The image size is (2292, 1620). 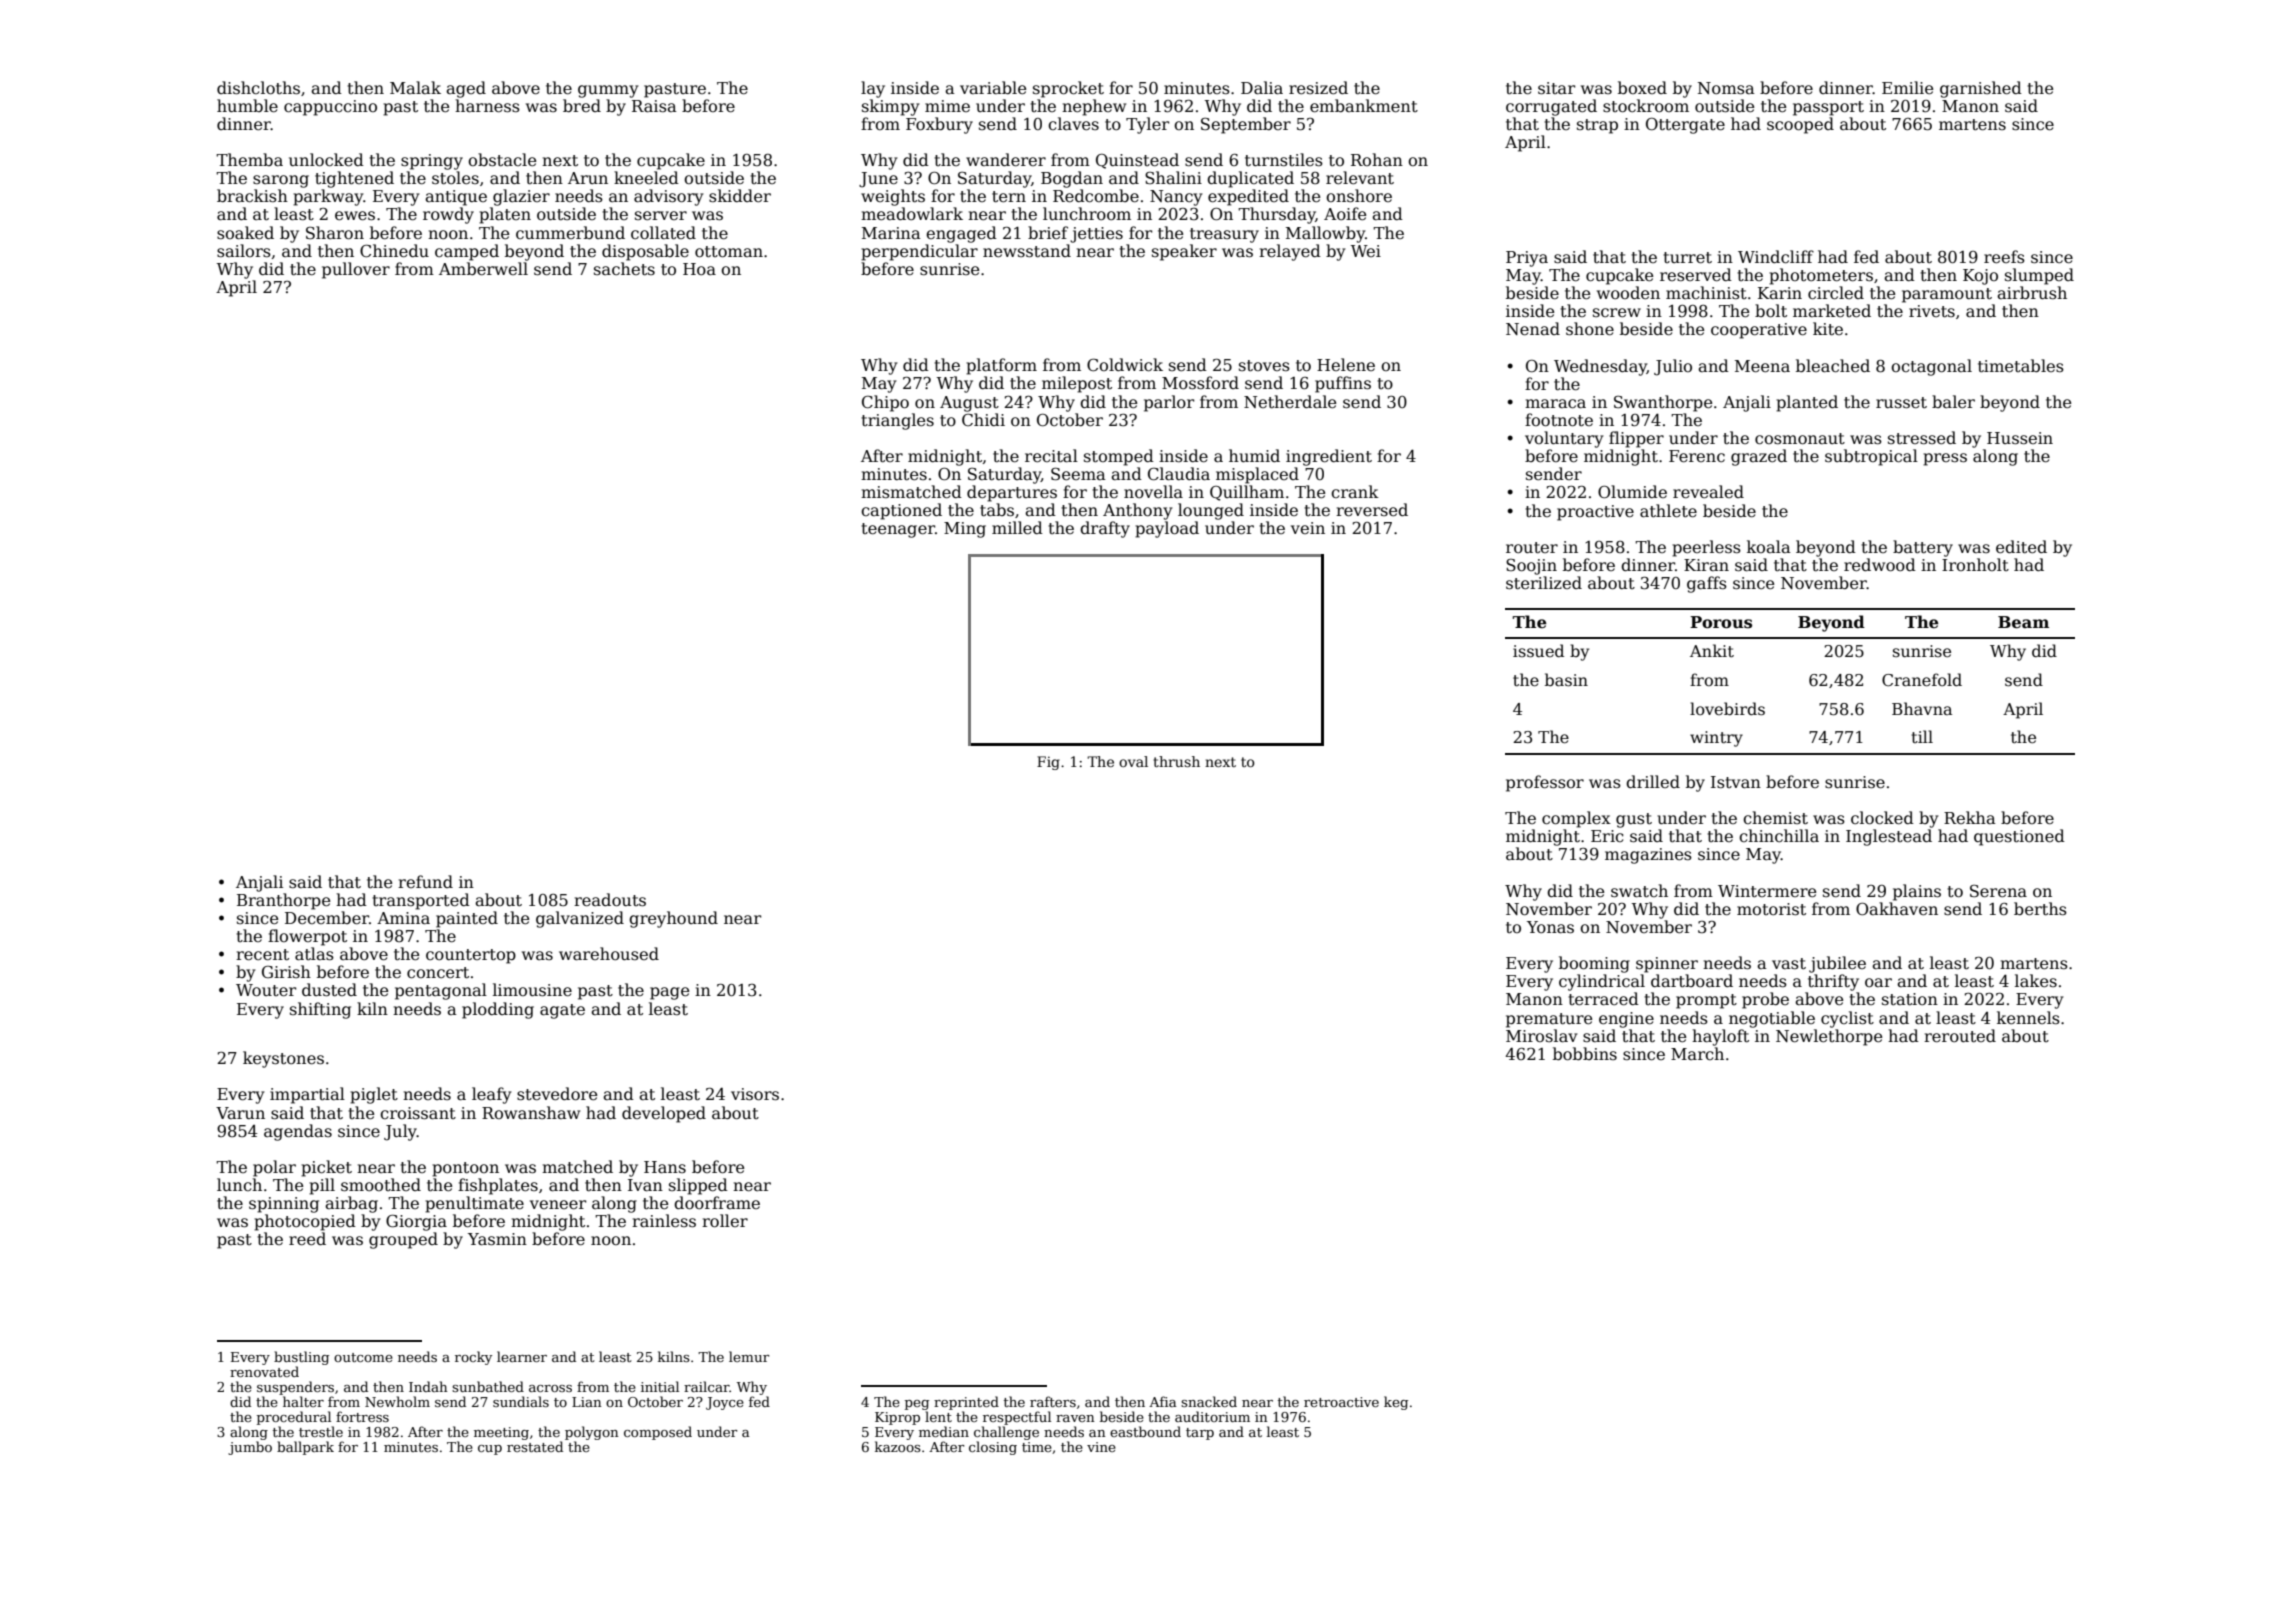 What do you see at coordinates (1981, 89) in the screenshot?
I see `garnished` at bounding box center [1981, 89].
